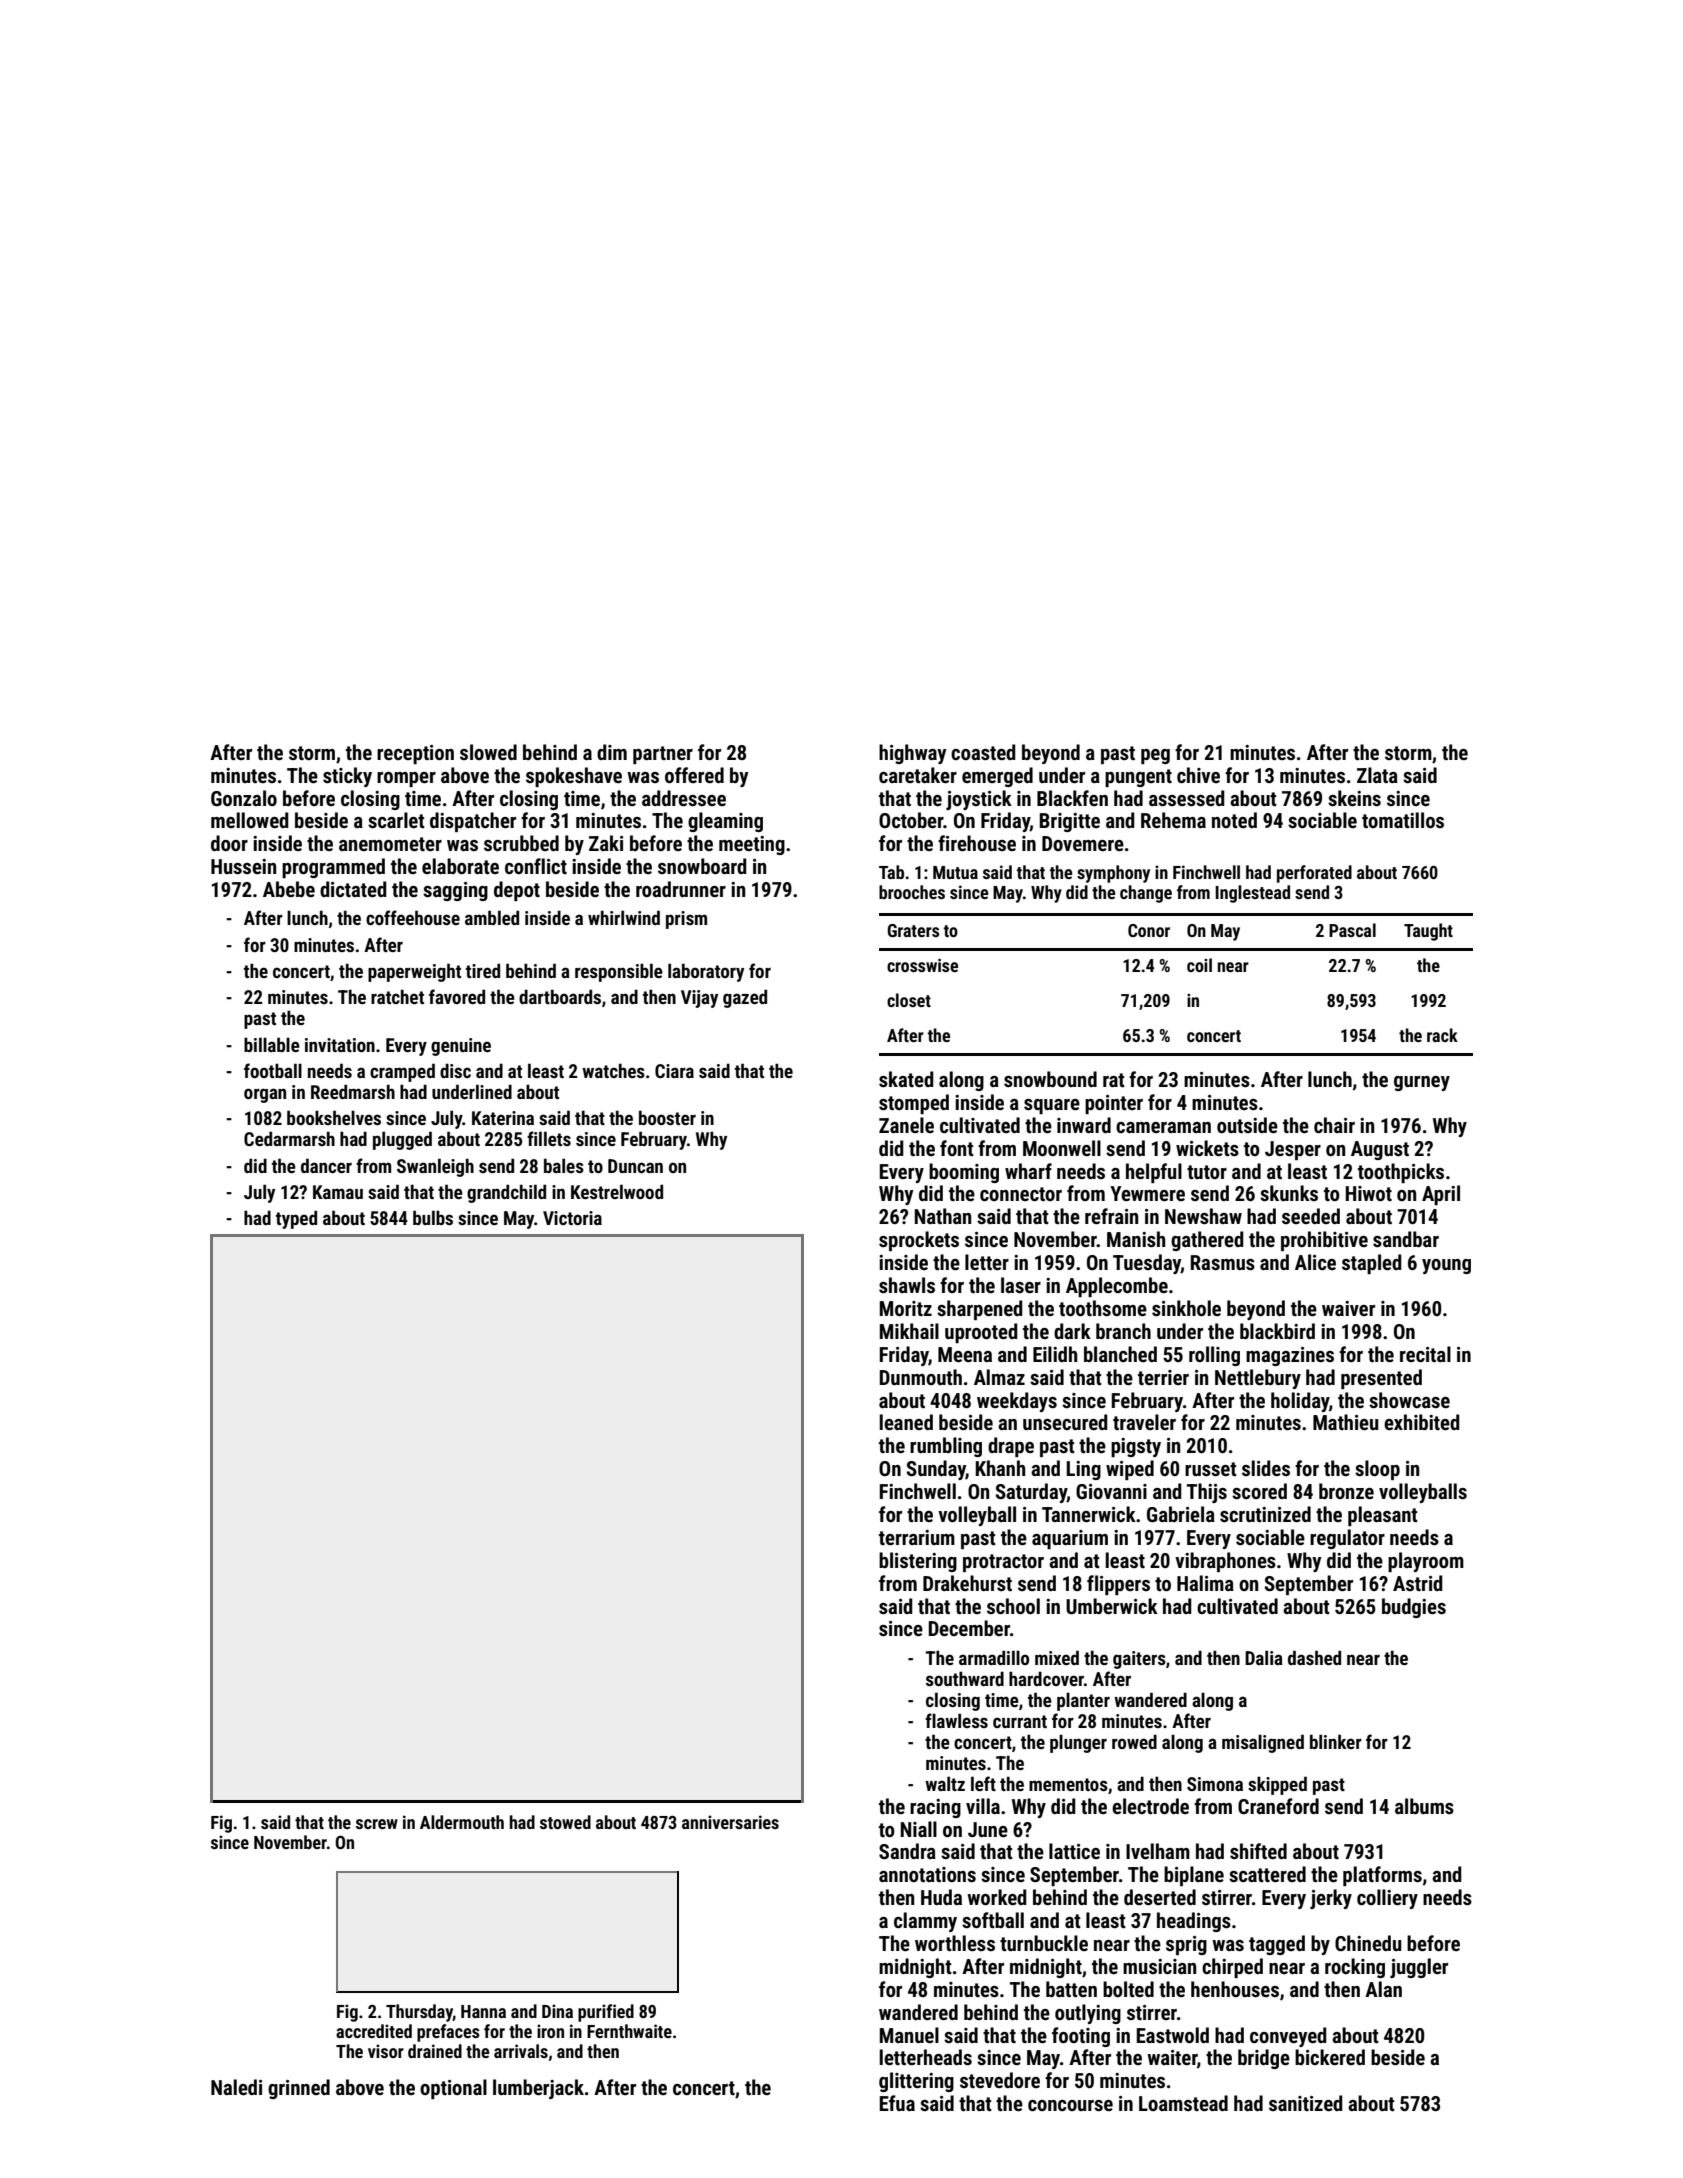 This page has width=1683, height=2178. I want to click on Gonzalo, so click(244, 798).
